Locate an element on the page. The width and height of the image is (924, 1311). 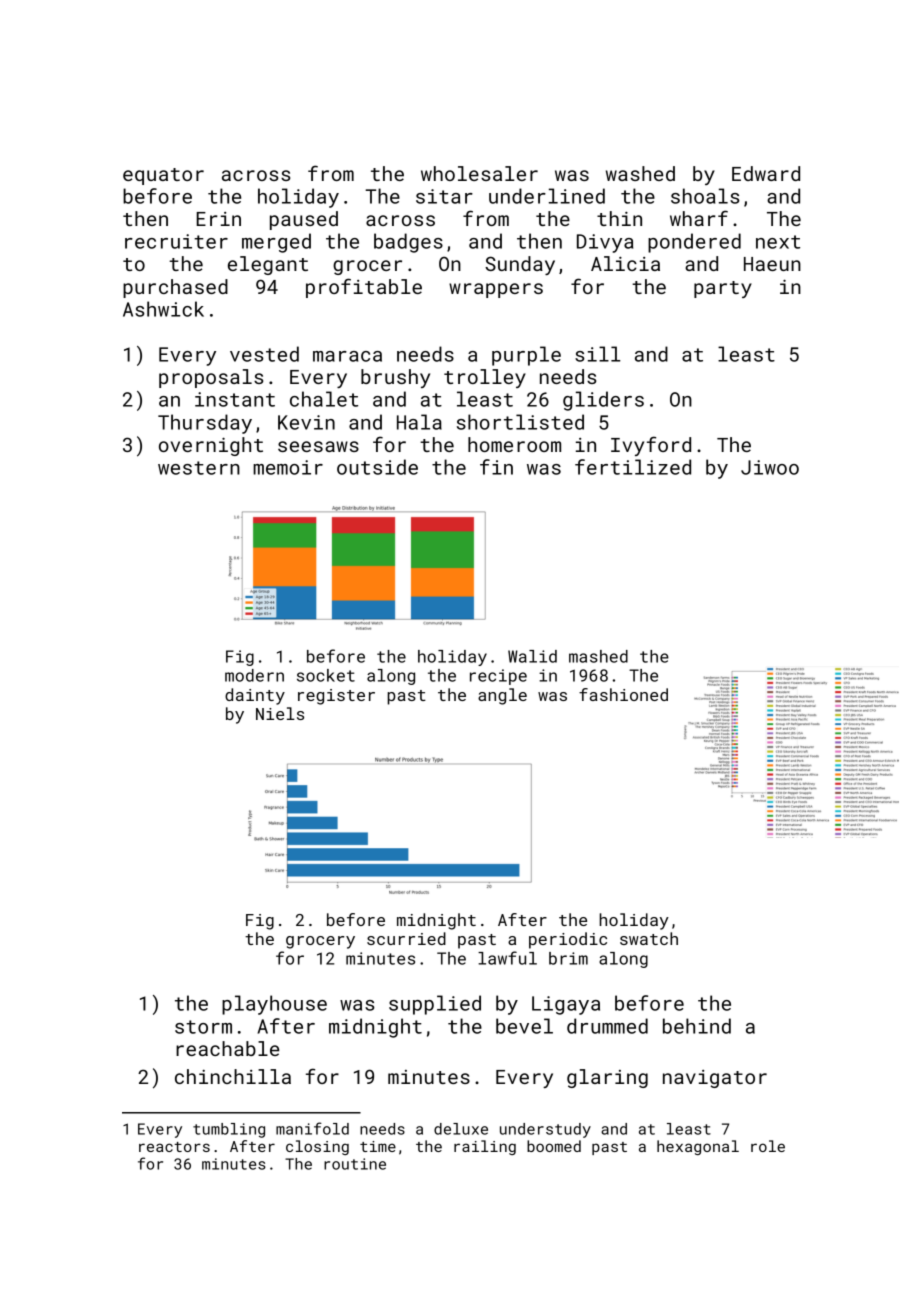
washed is located at coordinates (640, 173).
